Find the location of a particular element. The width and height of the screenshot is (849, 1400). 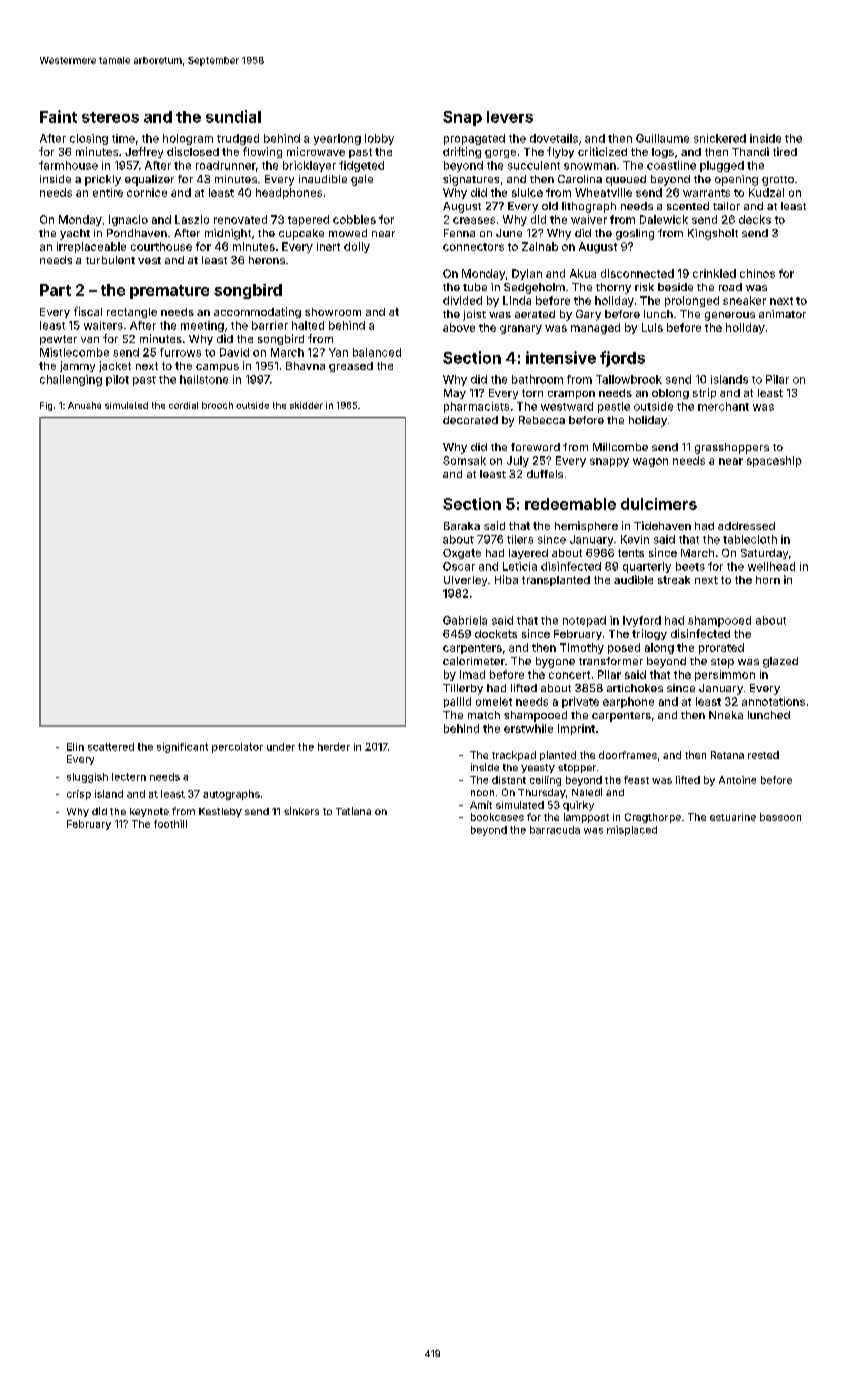

Tatiana is located at coordinates (353, 811).
